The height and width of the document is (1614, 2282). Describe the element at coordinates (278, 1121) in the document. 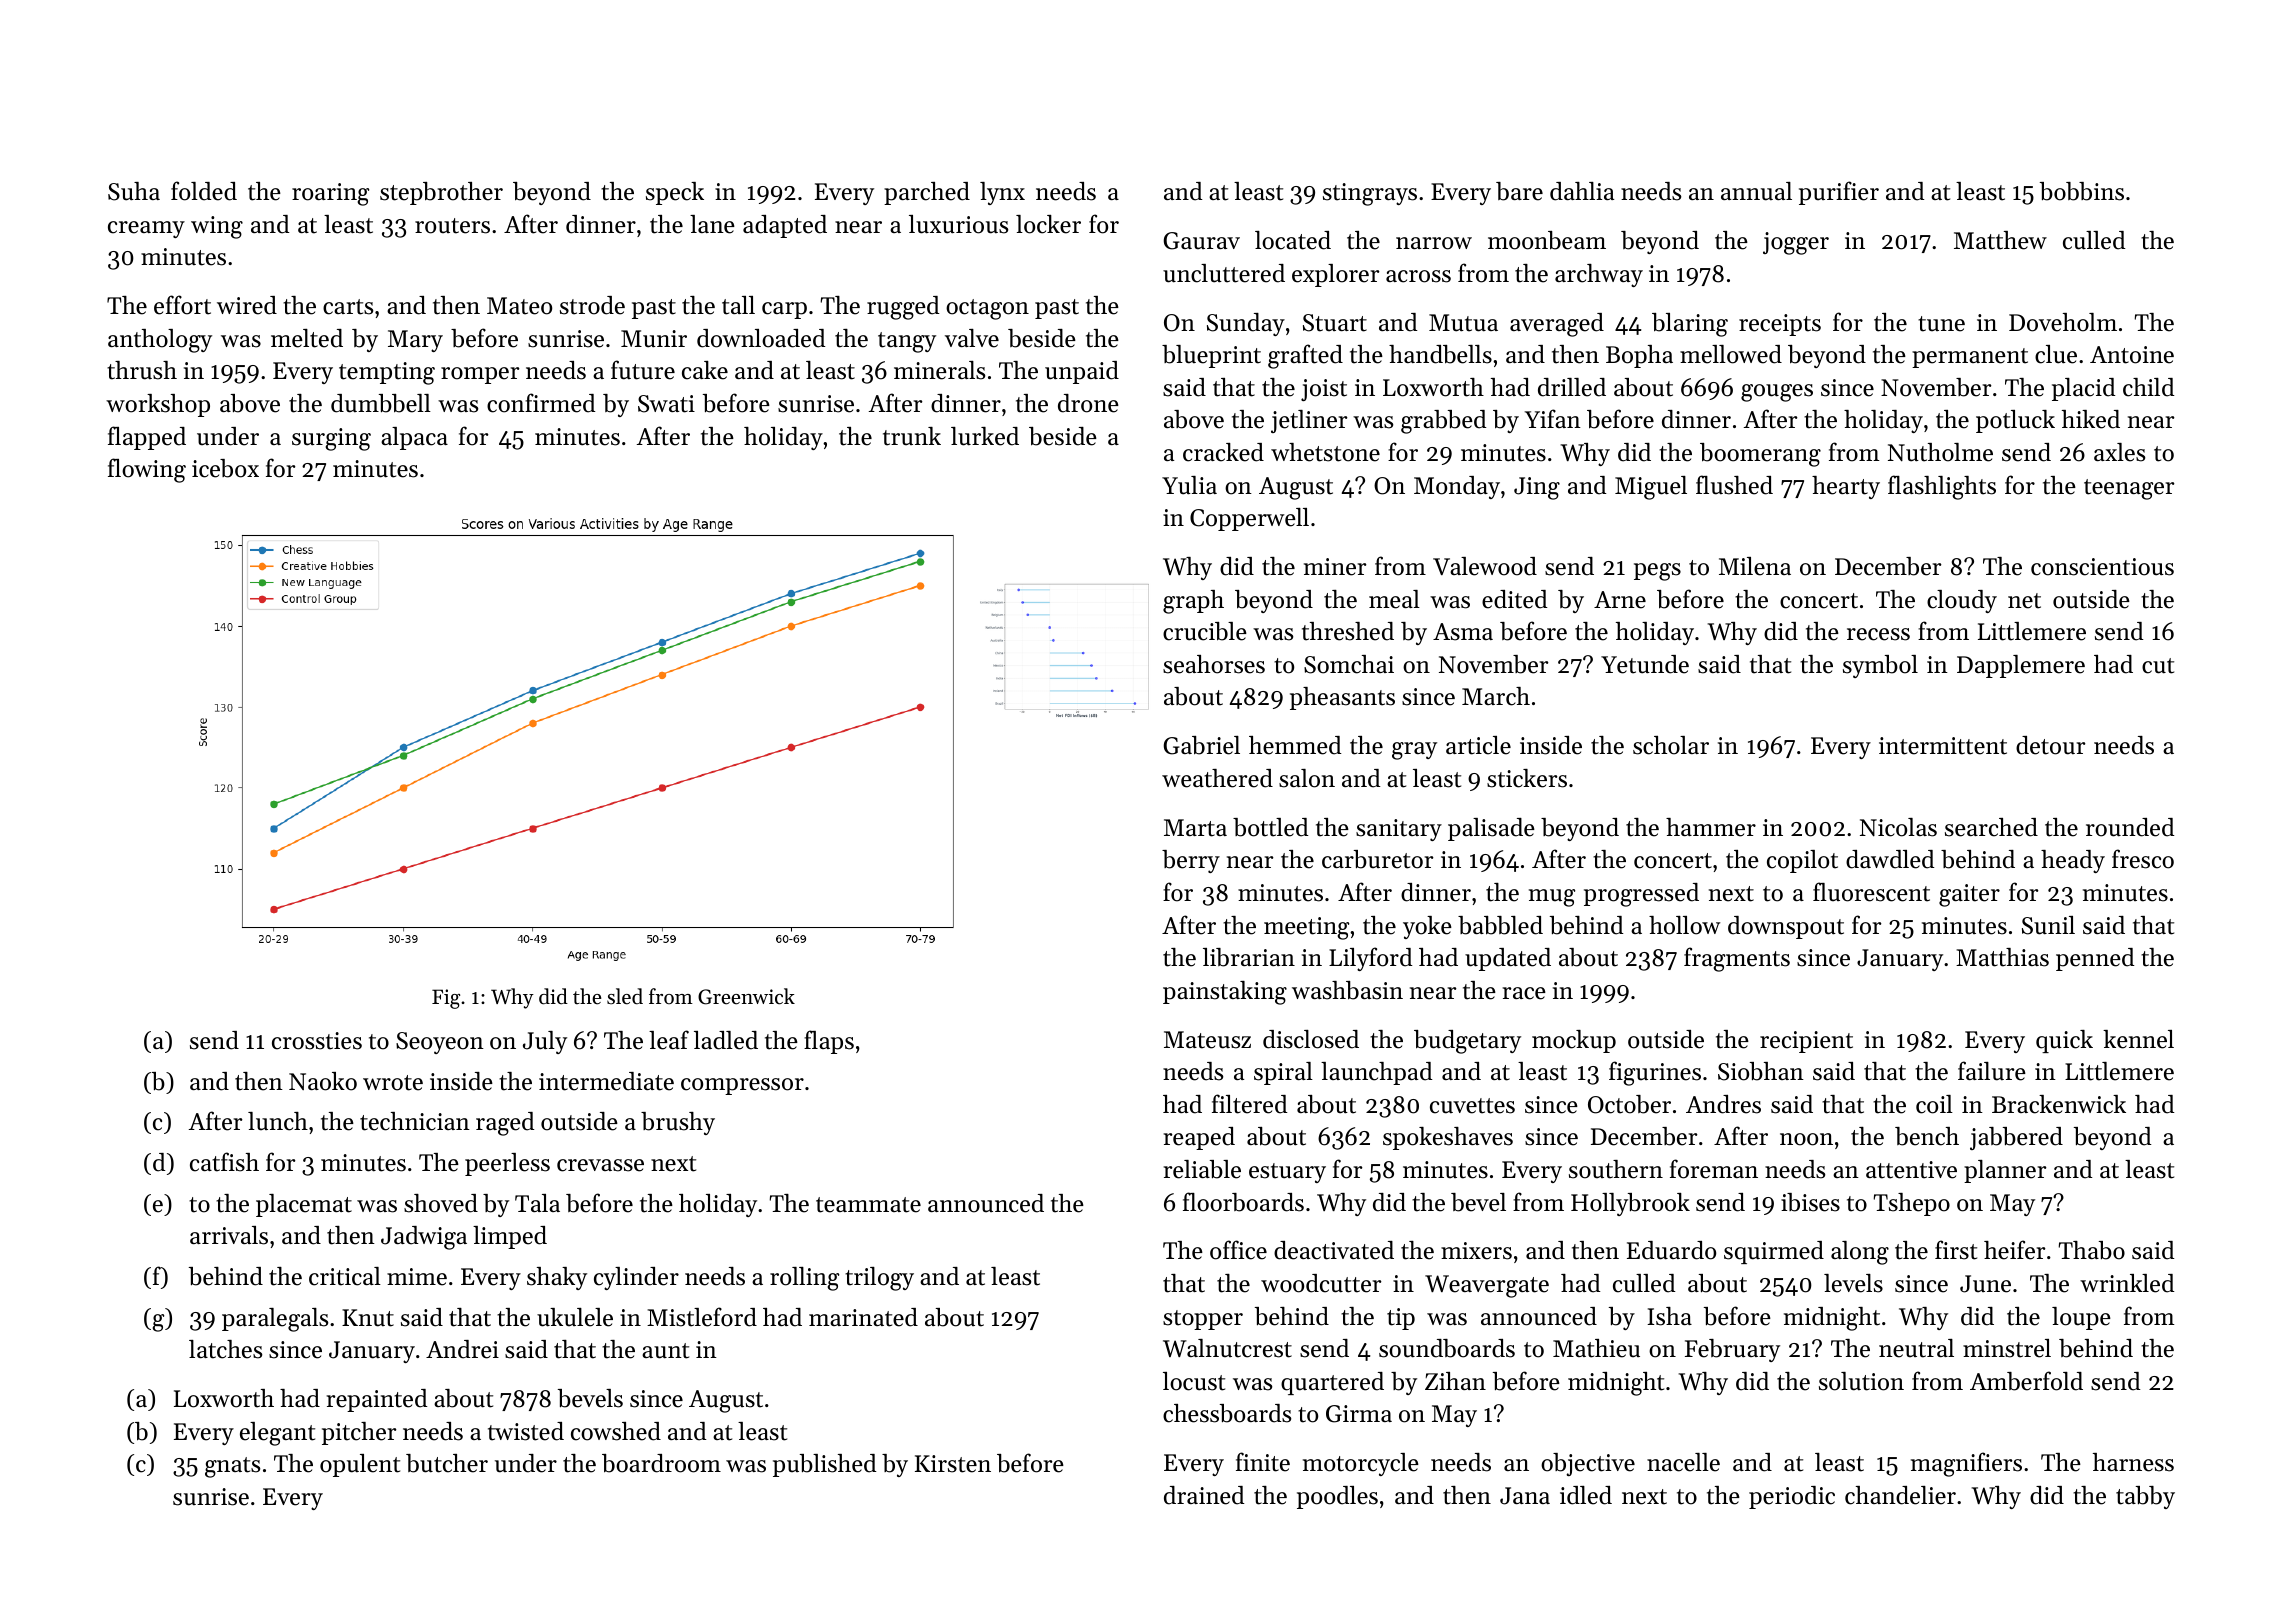

I see `lunch` at that location.
